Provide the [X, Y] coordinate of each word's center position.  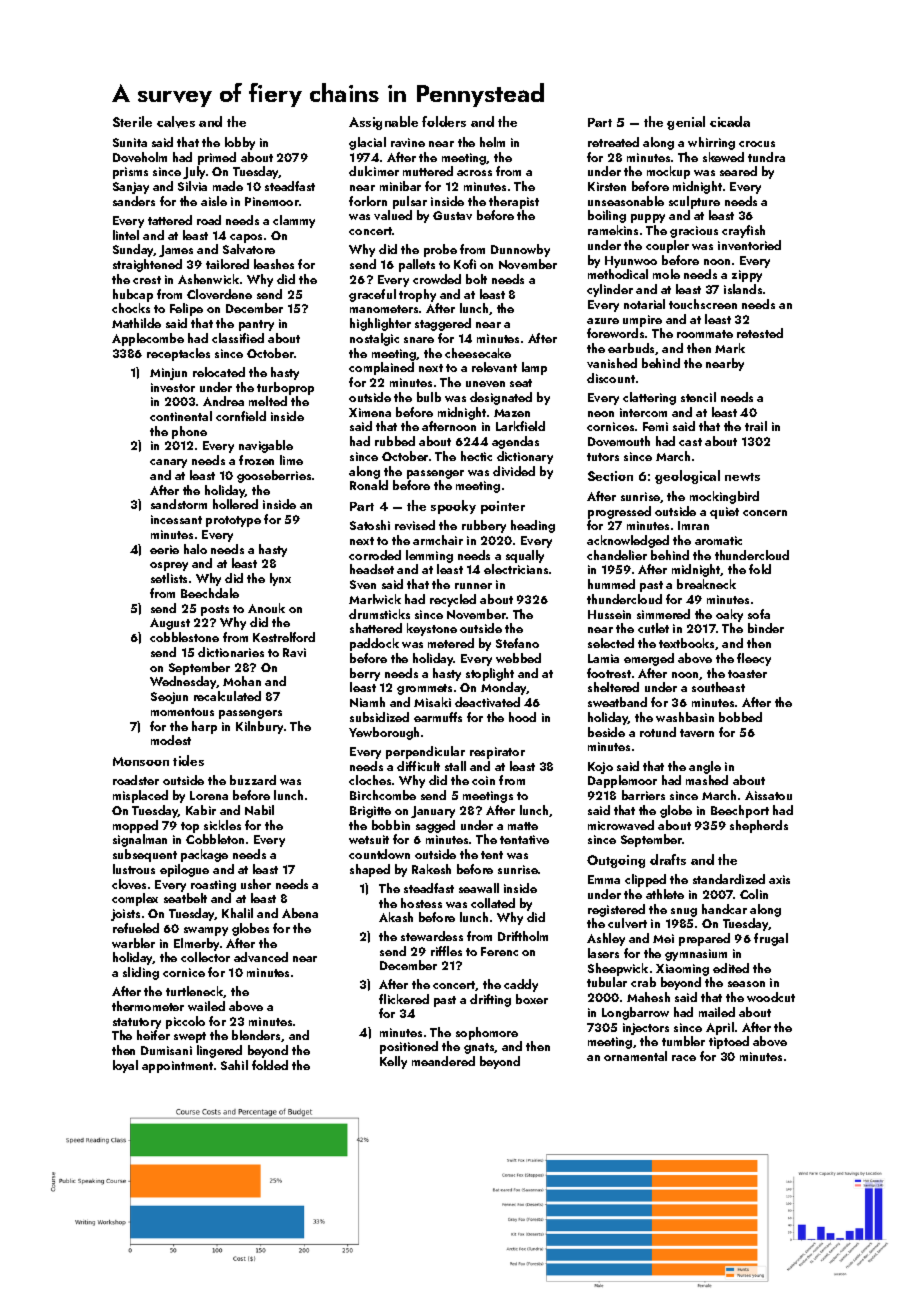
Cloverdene [219, 294]
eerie [164, 549]
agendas [515, 442]
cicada [730, 121]
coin [483, 780]
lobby [240, 143]
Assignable [383, 123]
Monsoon [141, 761]
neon [601, 414]
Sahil [234, 1065]
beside [606, 732]
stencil [698, 397]
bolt [476, 279]
